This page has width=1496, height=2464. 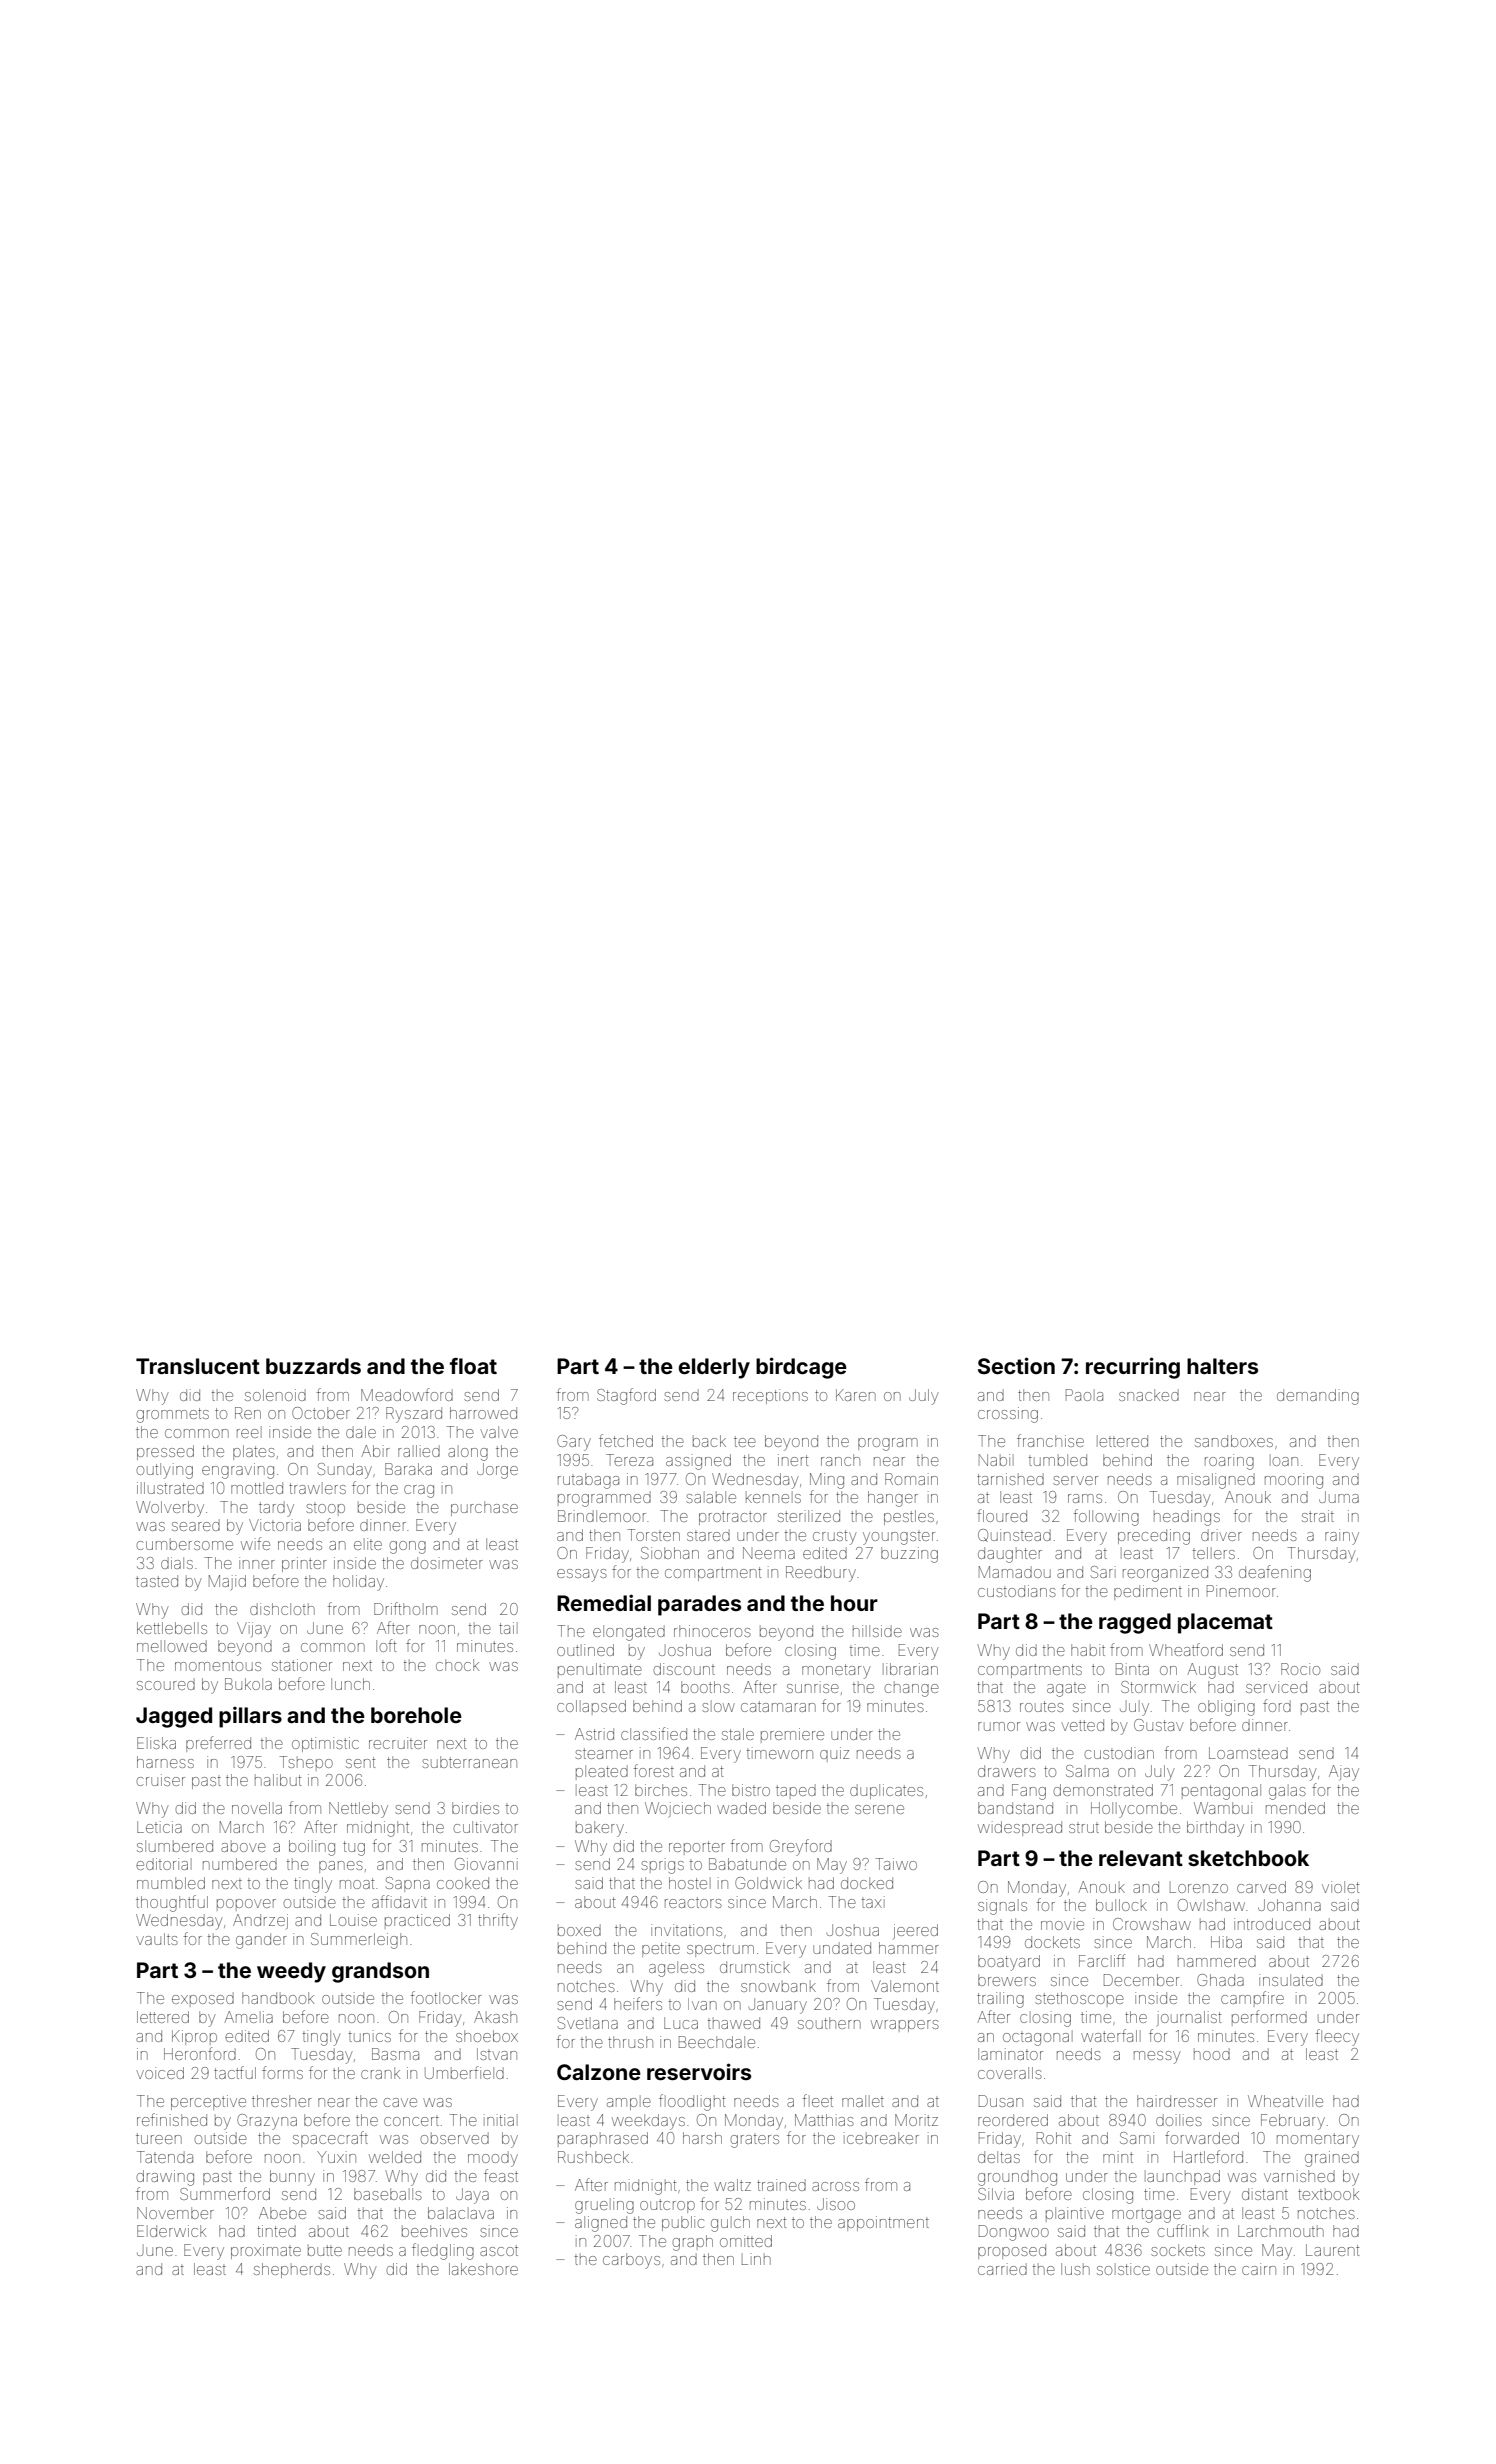 I want to click on bunny, so click(x=292, y=2178).
